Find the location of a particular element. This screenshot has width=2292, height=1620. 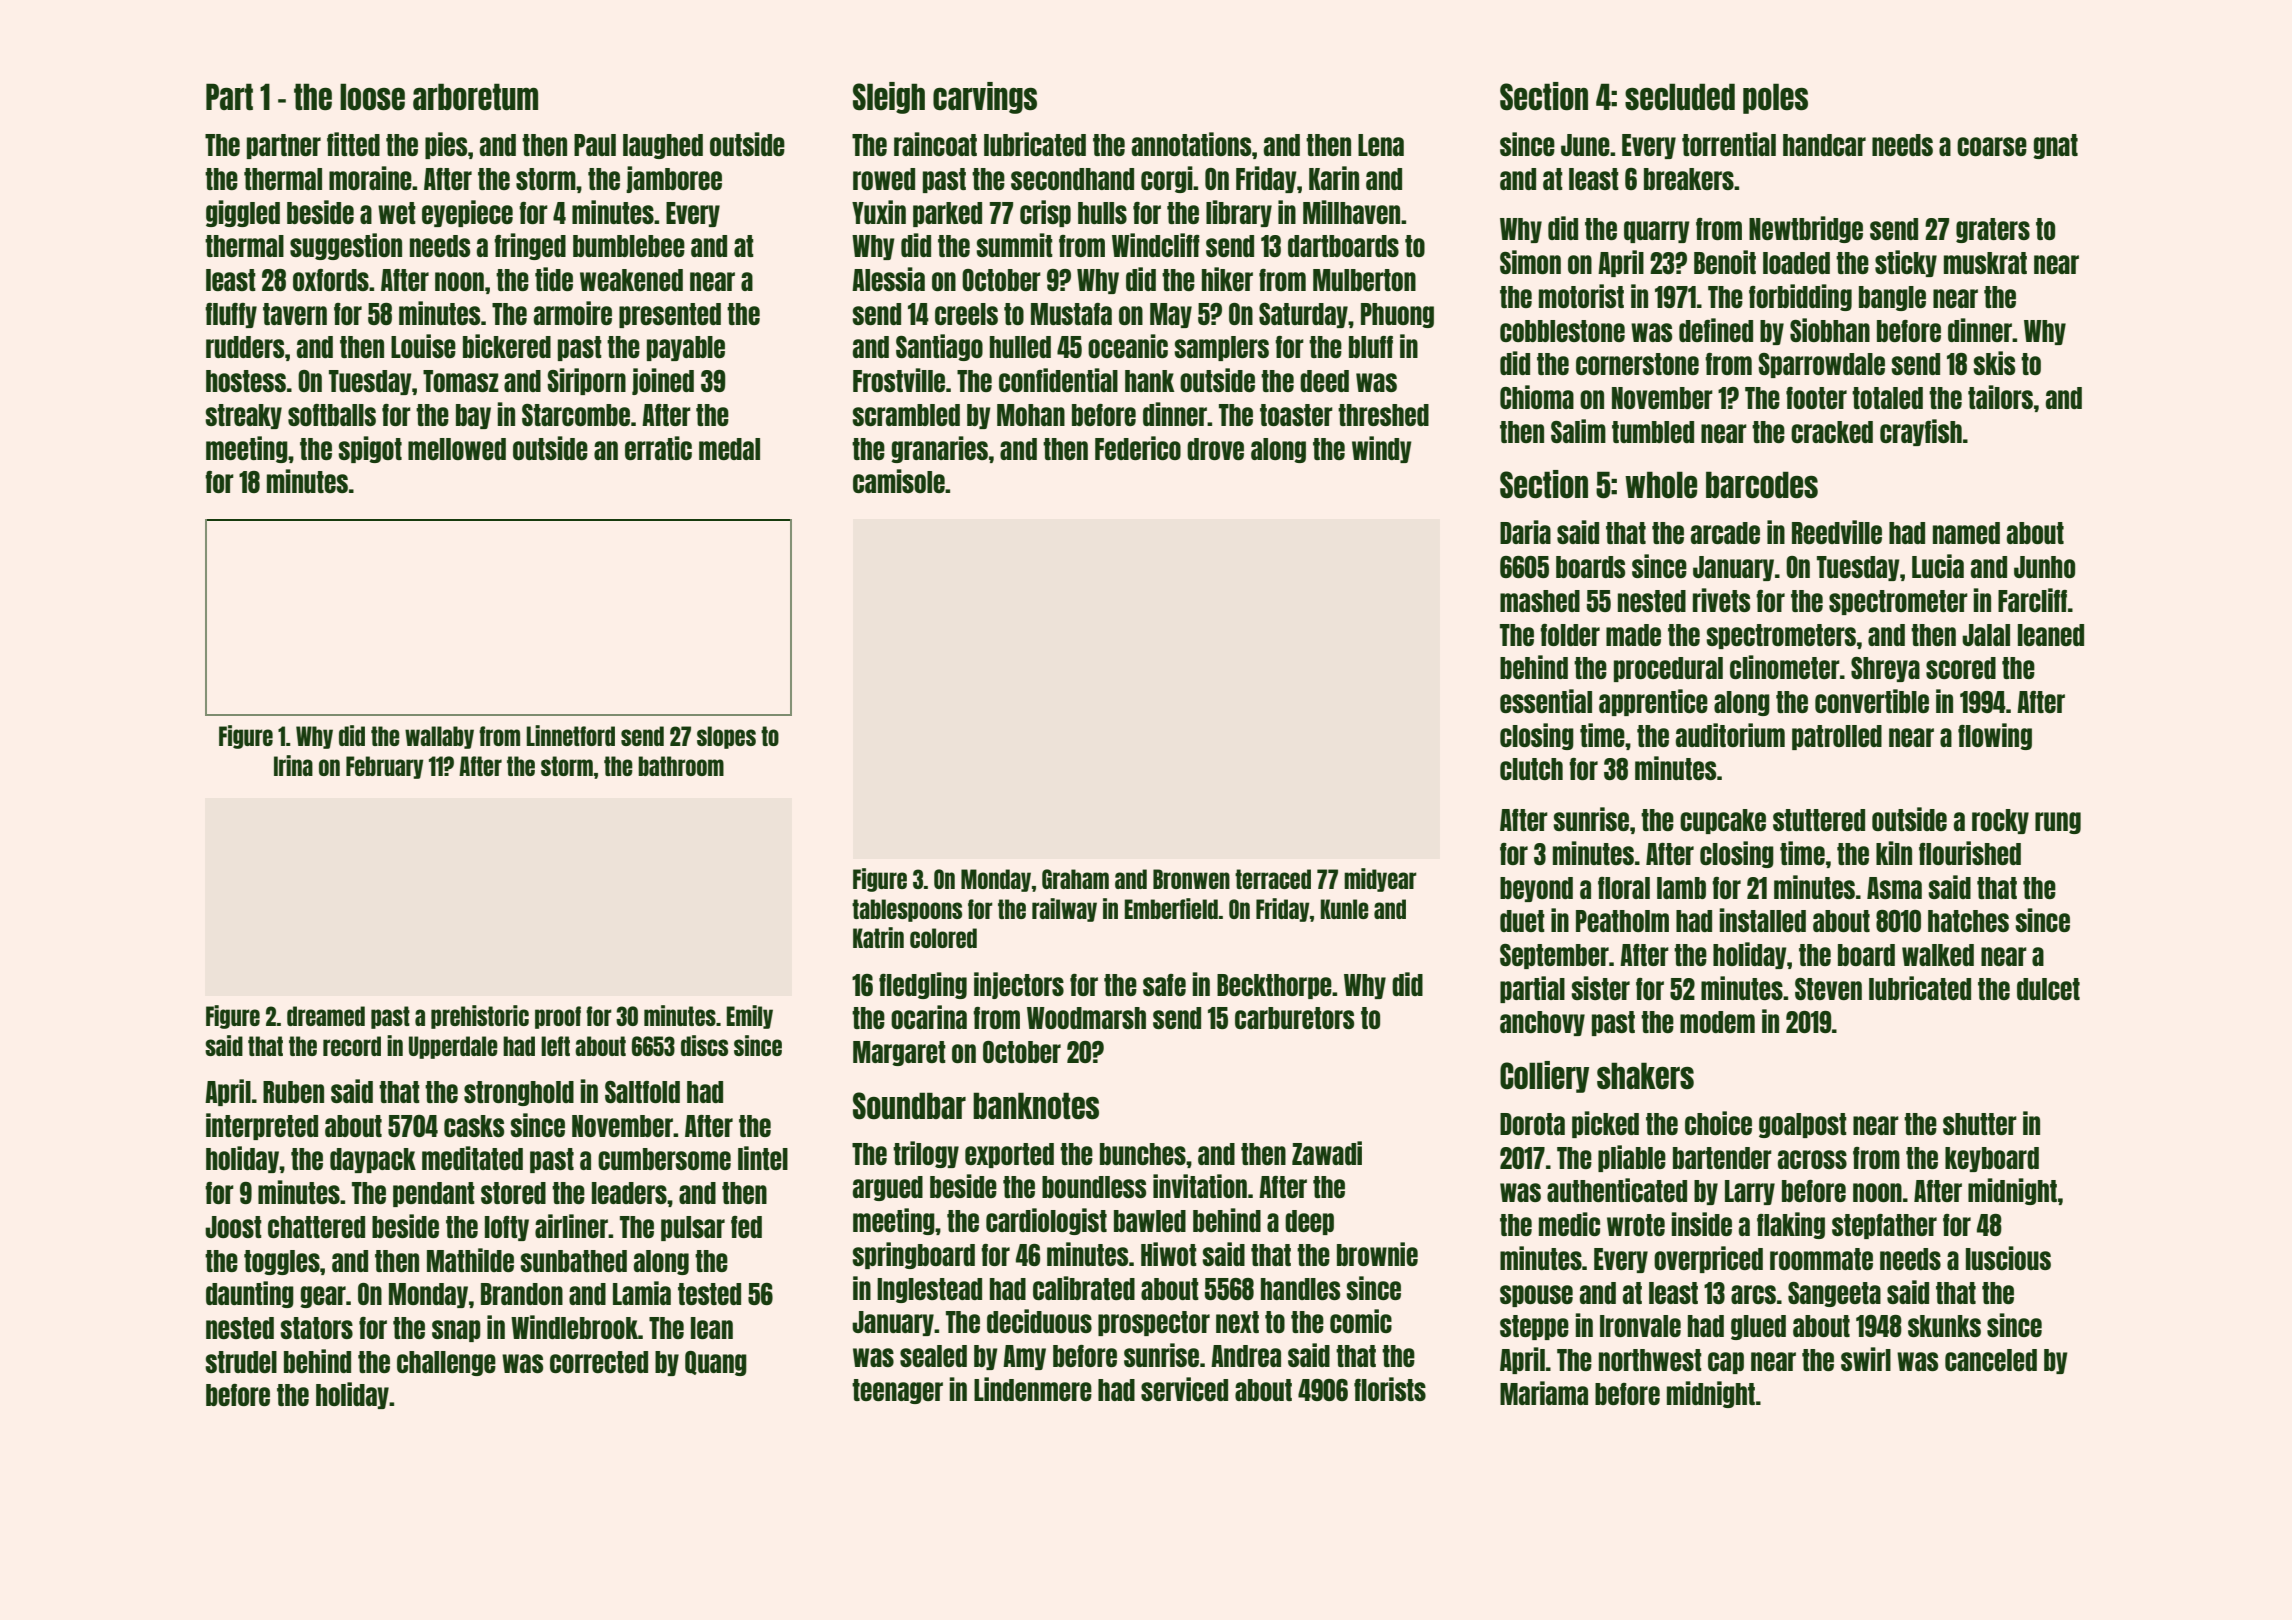

named is located at coordinates (1966, 533).
